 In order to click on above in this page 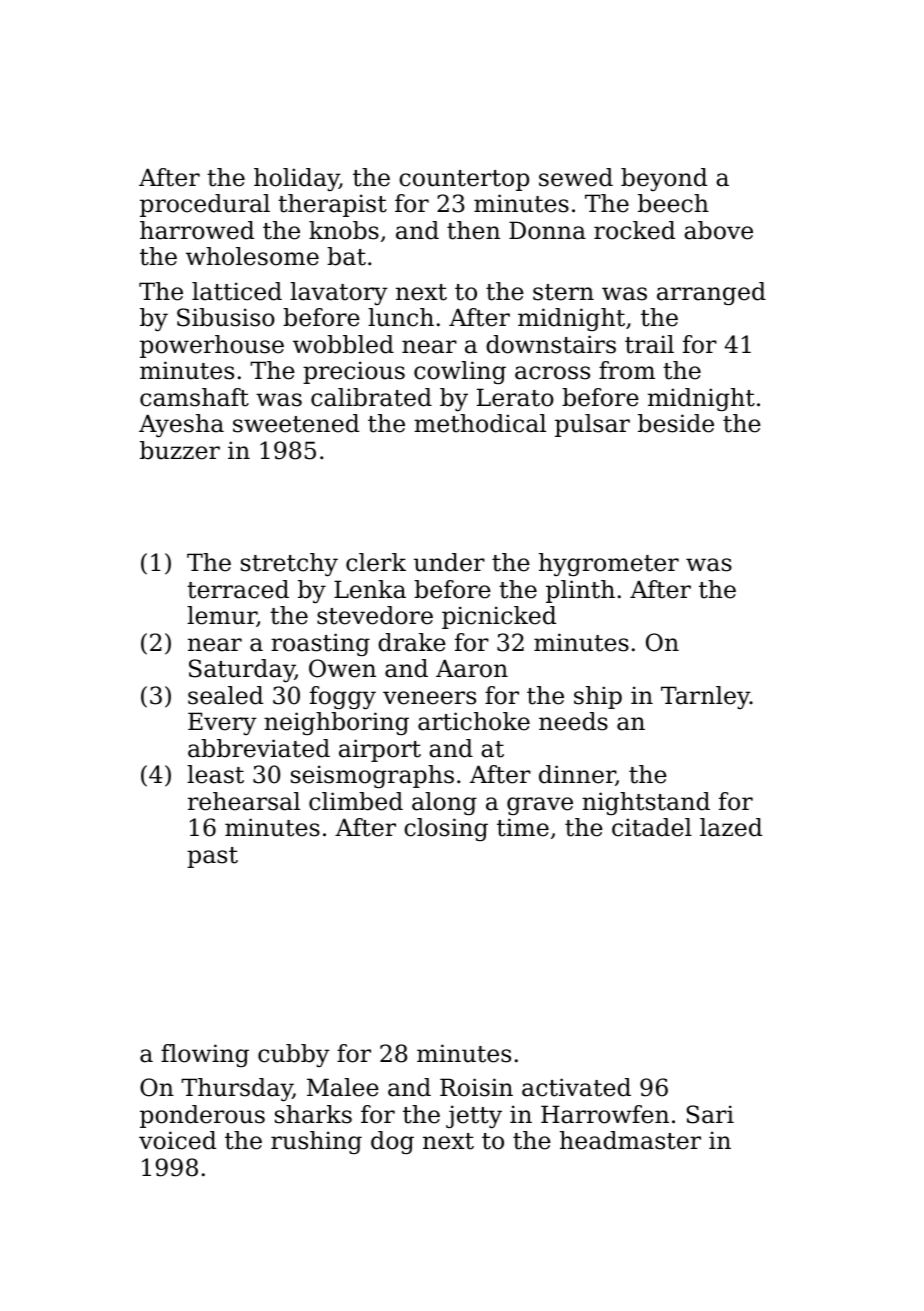, I will do `click(718, 230)`.
